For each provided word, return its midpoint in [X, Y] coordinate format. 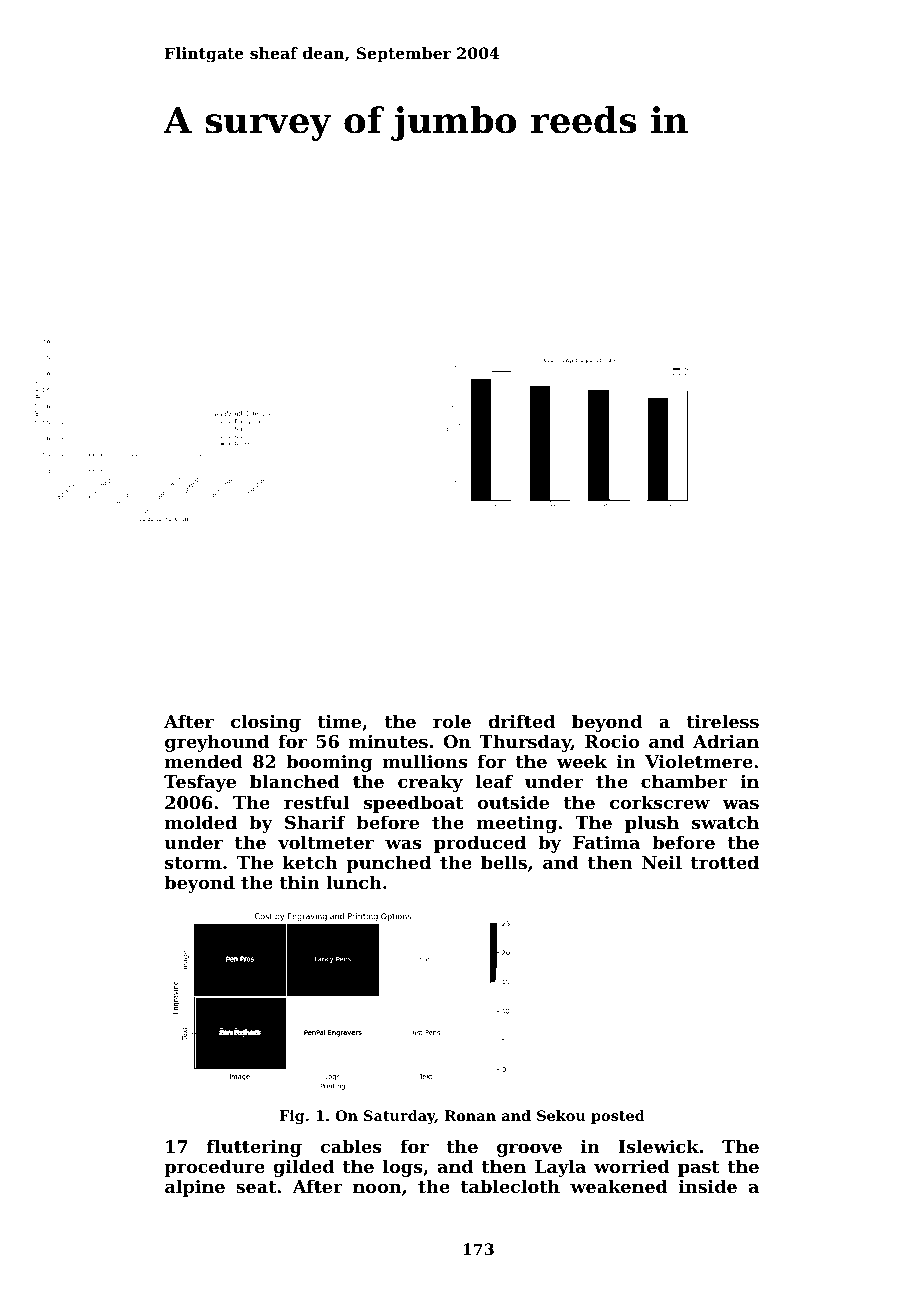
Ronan [470, 1115]
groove [529, 1150]
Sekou [561, 1115]
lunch [354, 882]
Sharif [315, 822]
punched [388, 864]
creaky [430, 783]
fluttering [254, 1148]
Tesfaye [200, 783]
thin [299, 882]
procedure [214, 1168]
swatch [725, 822]
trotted [725, 862]
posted [618, 1117]
